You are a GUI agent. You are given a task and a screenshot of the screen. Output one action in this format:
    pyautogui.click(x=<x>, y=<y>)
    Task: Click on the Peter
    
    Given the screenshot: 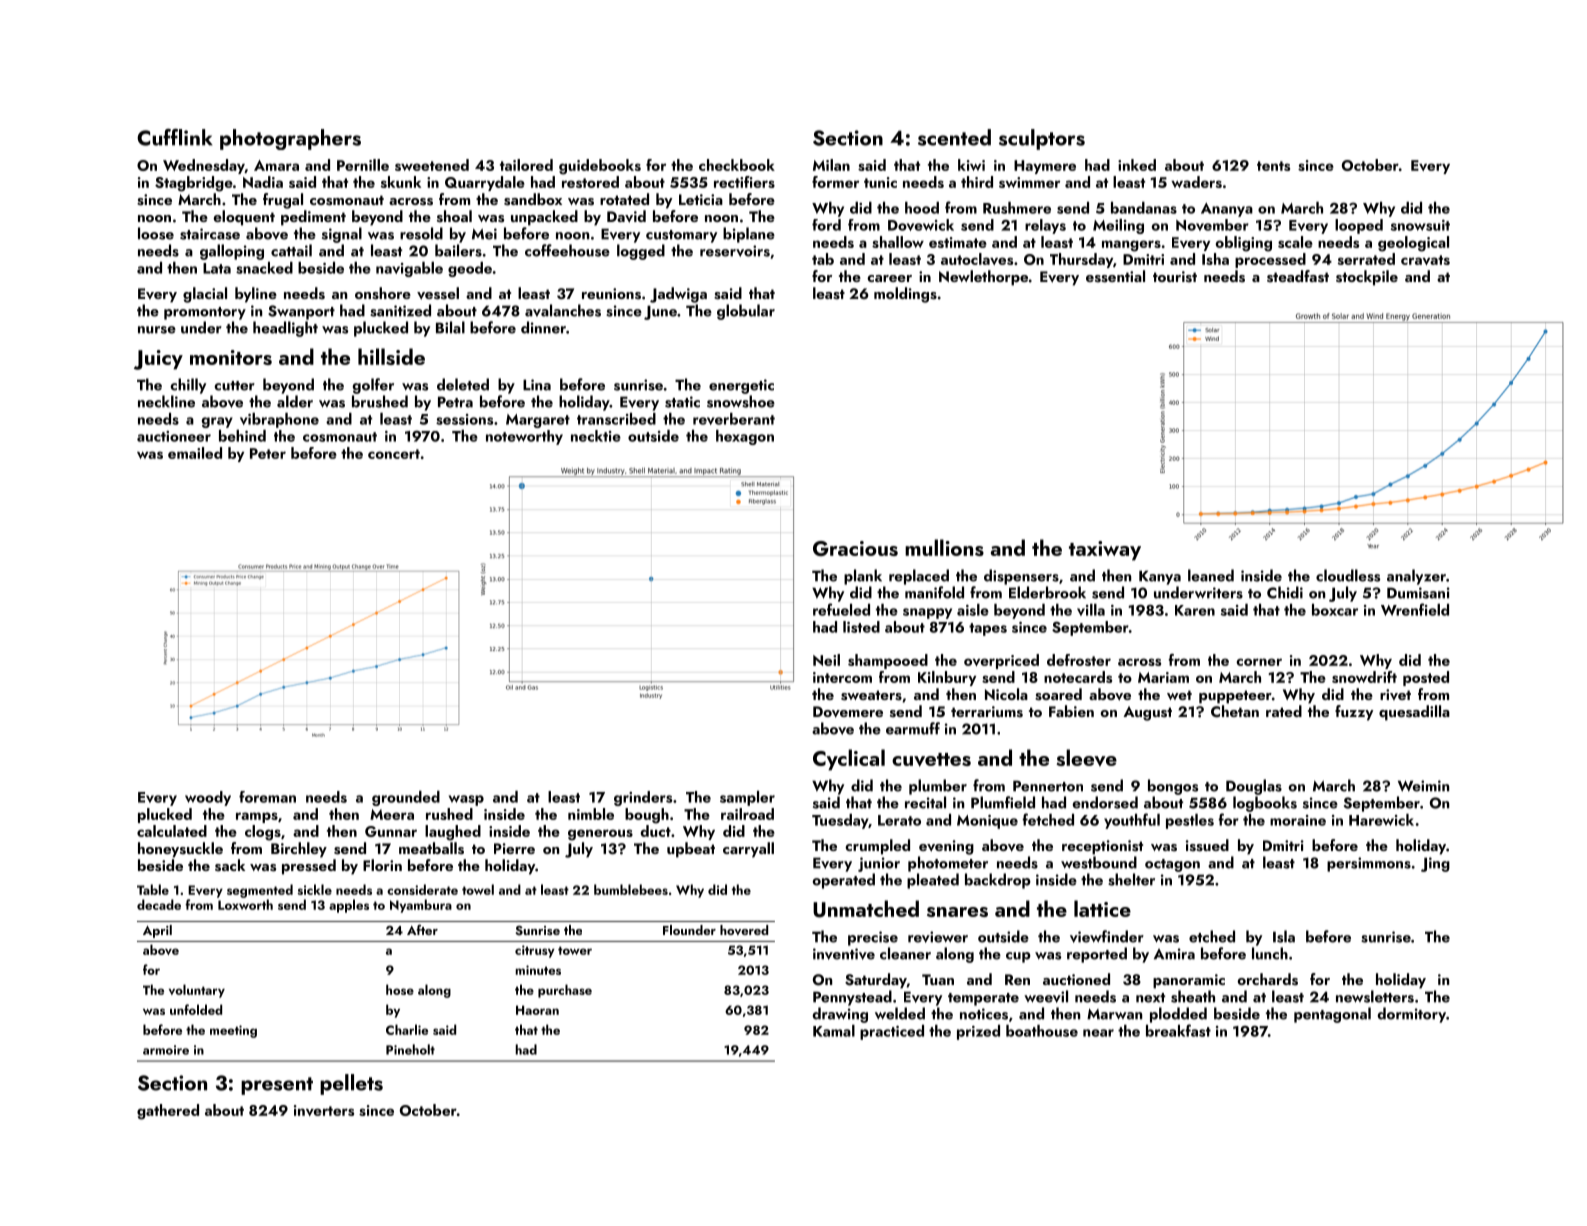 What is the action you would take?
    pyautogui.click(x=268, y=453)
